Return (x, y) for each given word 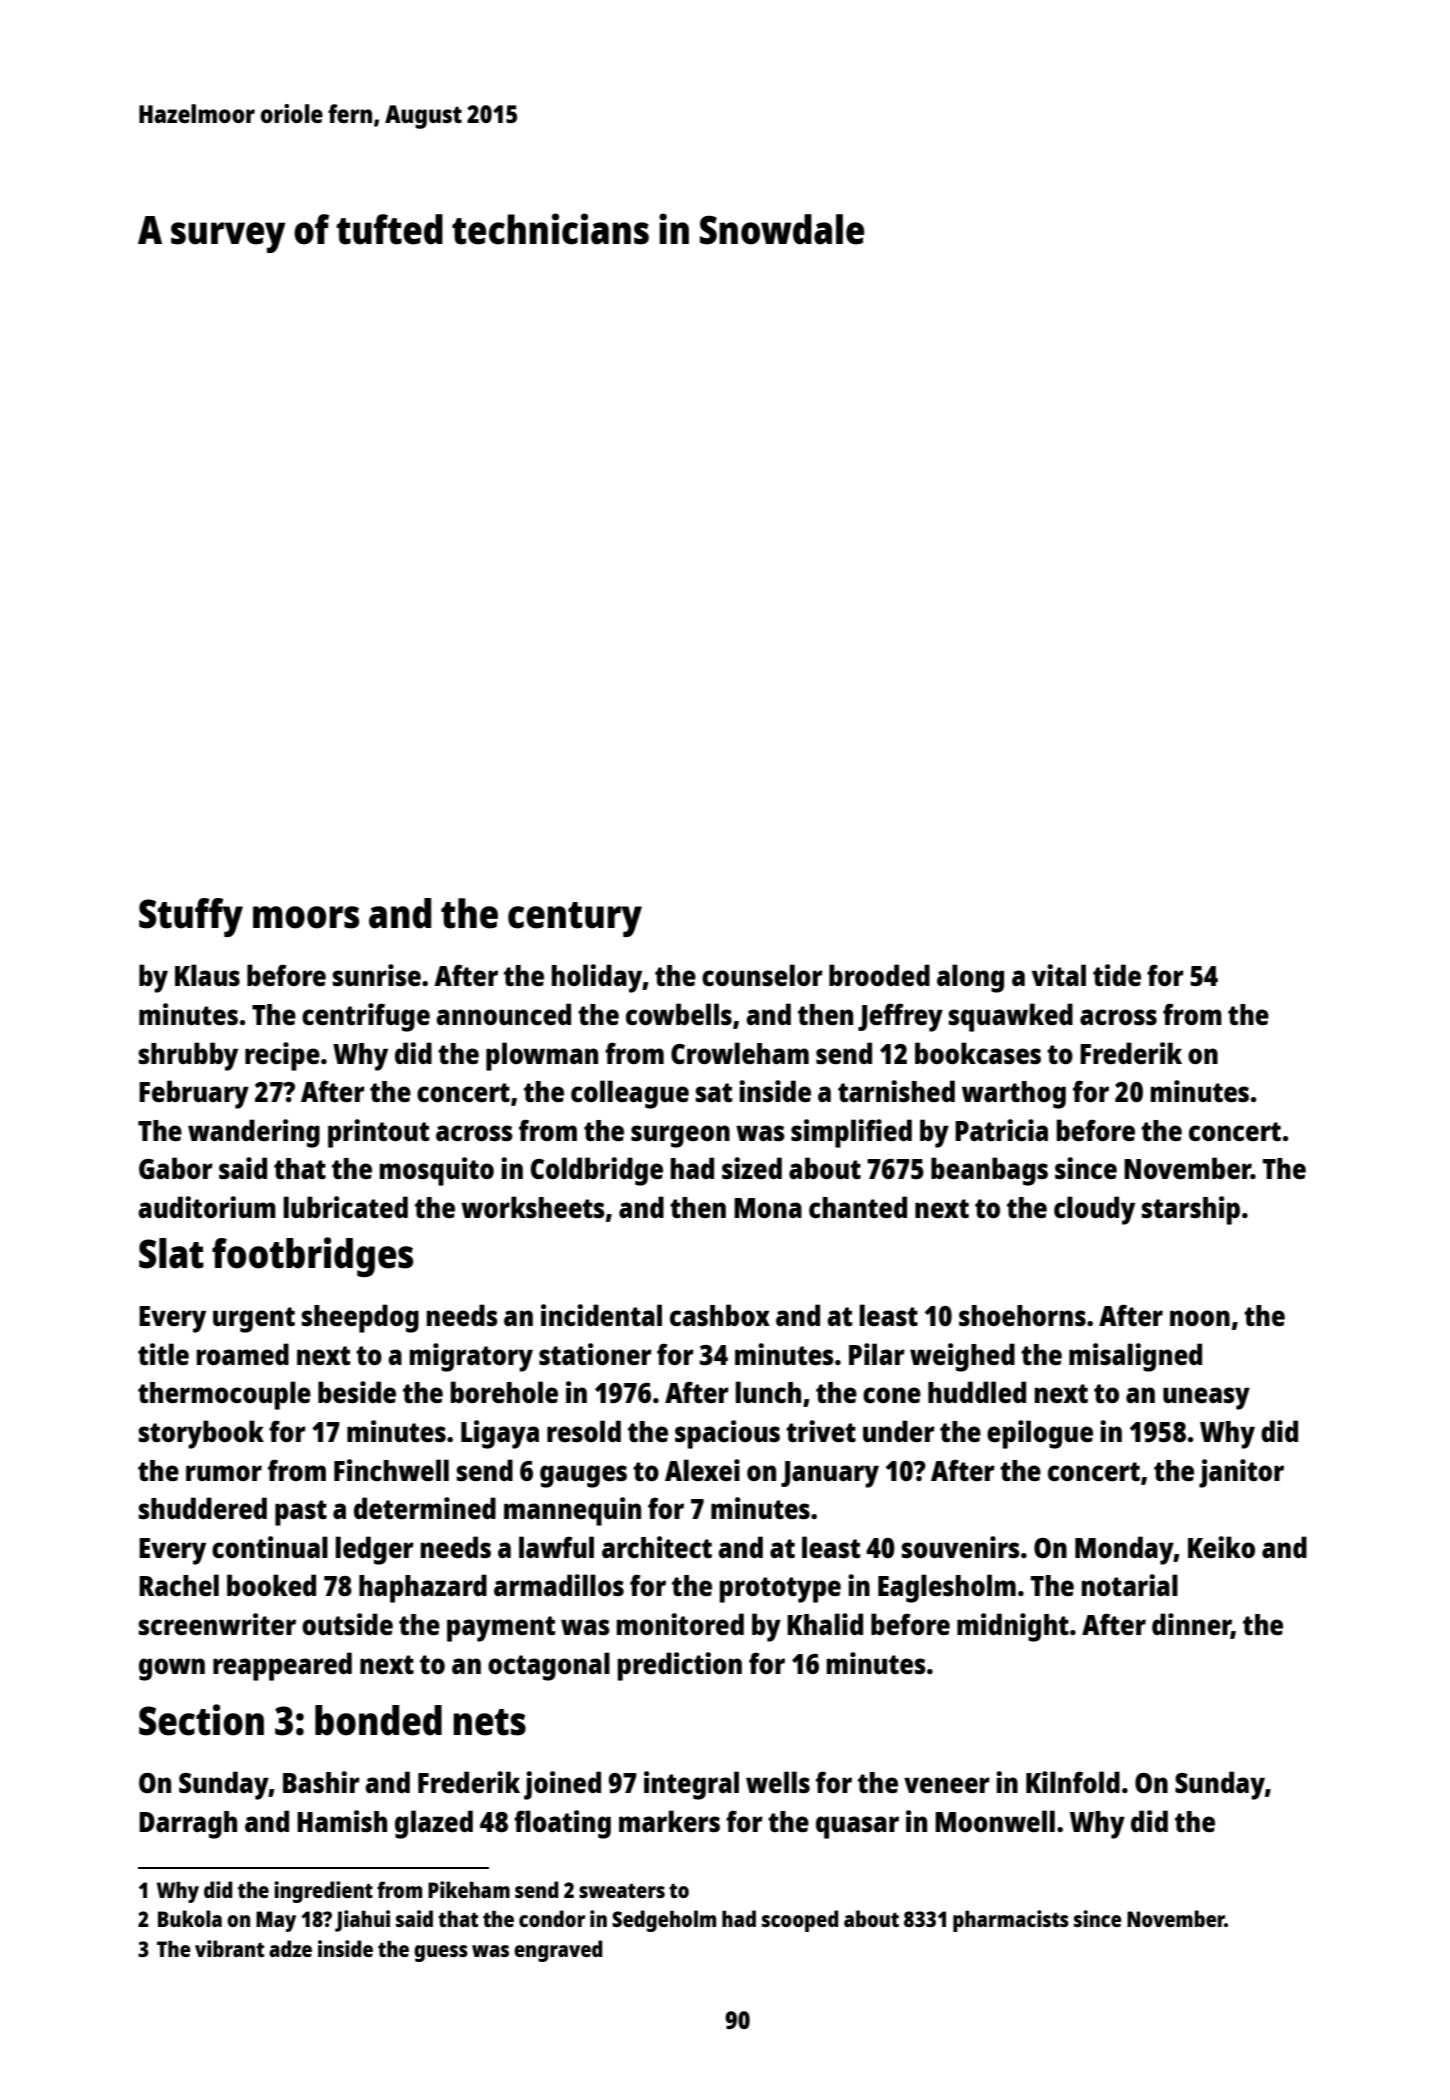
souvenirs (961, 1547)
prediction (680, 1666)
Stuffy (191, 917)
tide (1117, 975)
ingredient (323, 1892)
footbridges (312, 1257)
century (575, 919)
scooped (800, 1921)
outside (347, 1624)
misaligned (1135, 1357)
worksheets (533, 1207)
